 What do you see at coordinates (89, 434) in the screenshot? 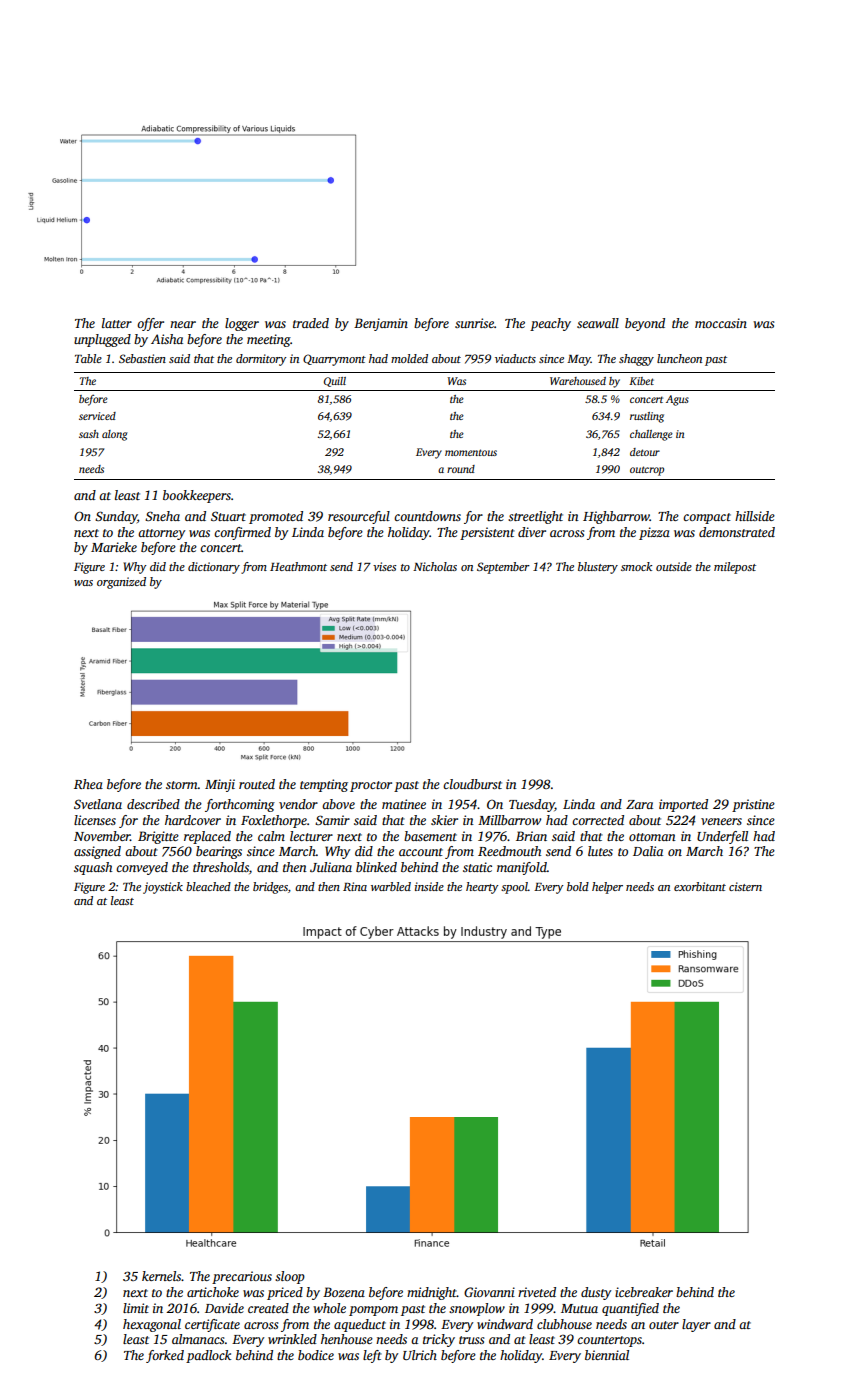
I see `sash` at bounding box center [89, 434].
